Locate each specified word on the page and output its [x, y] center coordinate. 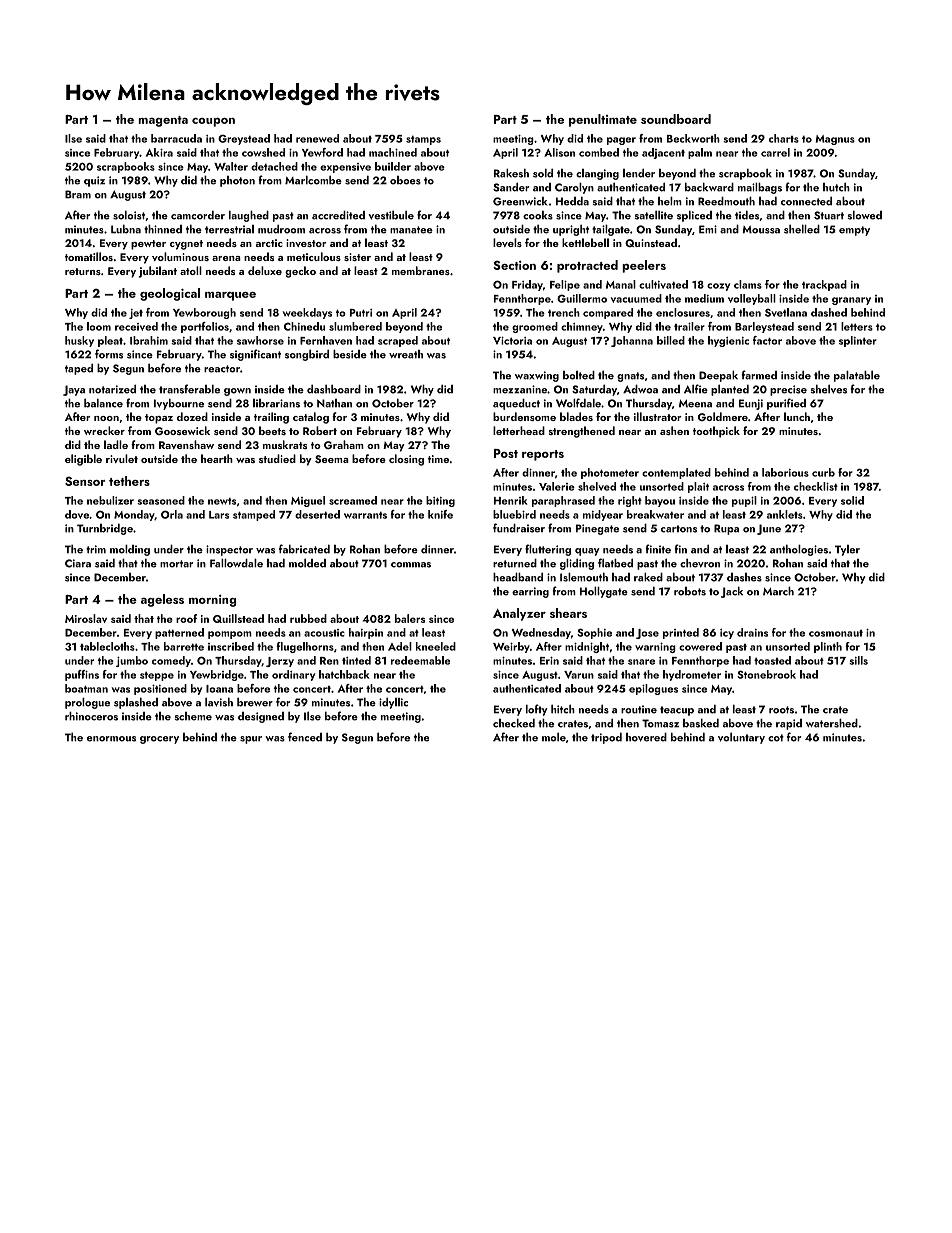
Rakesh [511, 173]
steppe [157, 676]
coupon [213, 122]
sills [858, 660]
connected [806, 201]
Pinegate [597, 529]
